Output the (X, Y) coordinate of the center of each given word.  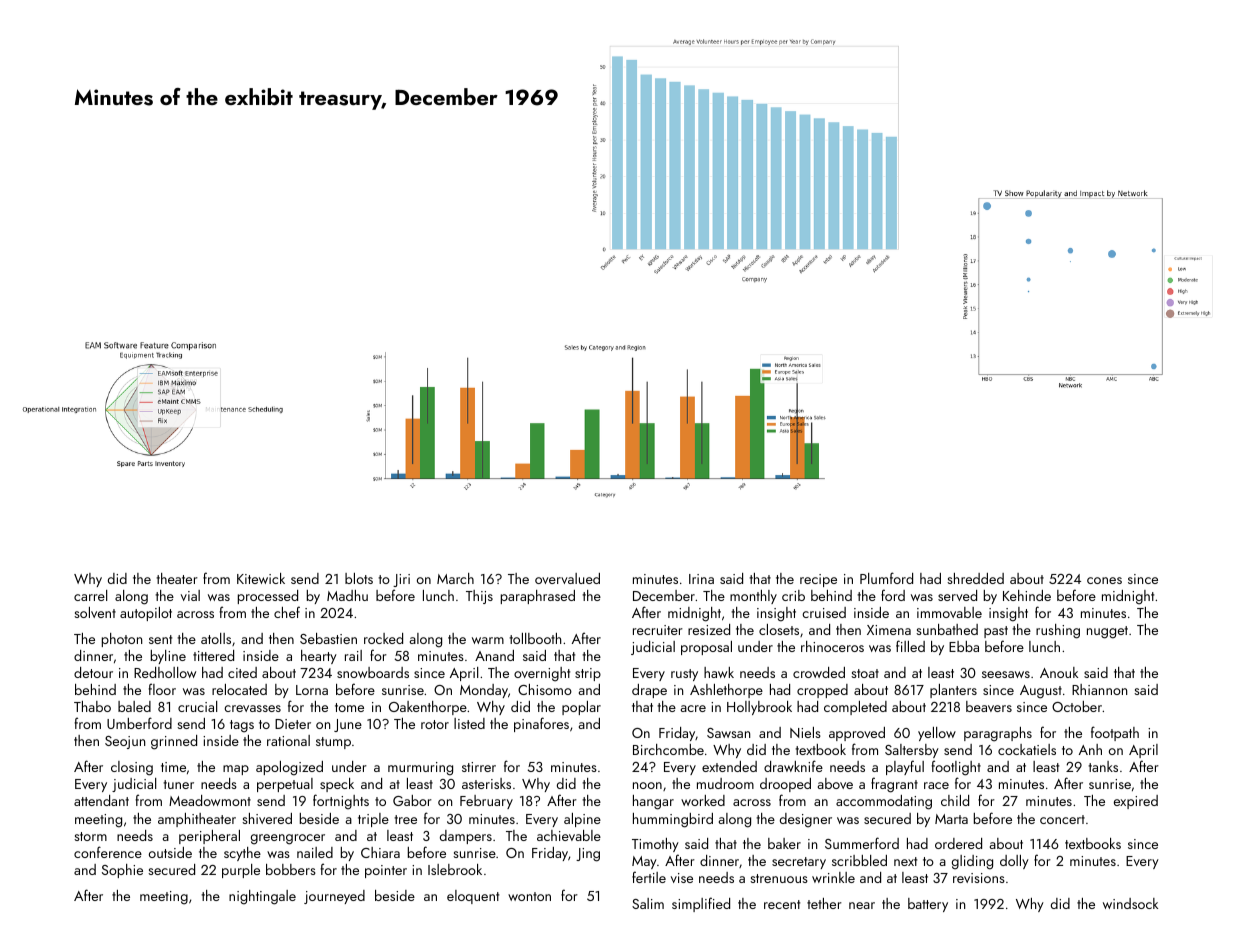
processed (268, 597)
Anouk (1059, 672)
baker (784, 843)
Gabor (412, 800)
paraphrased (538, 597)
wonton (529, 896)
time (173, 767)
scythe (242, 854)
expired (1136, 802)
